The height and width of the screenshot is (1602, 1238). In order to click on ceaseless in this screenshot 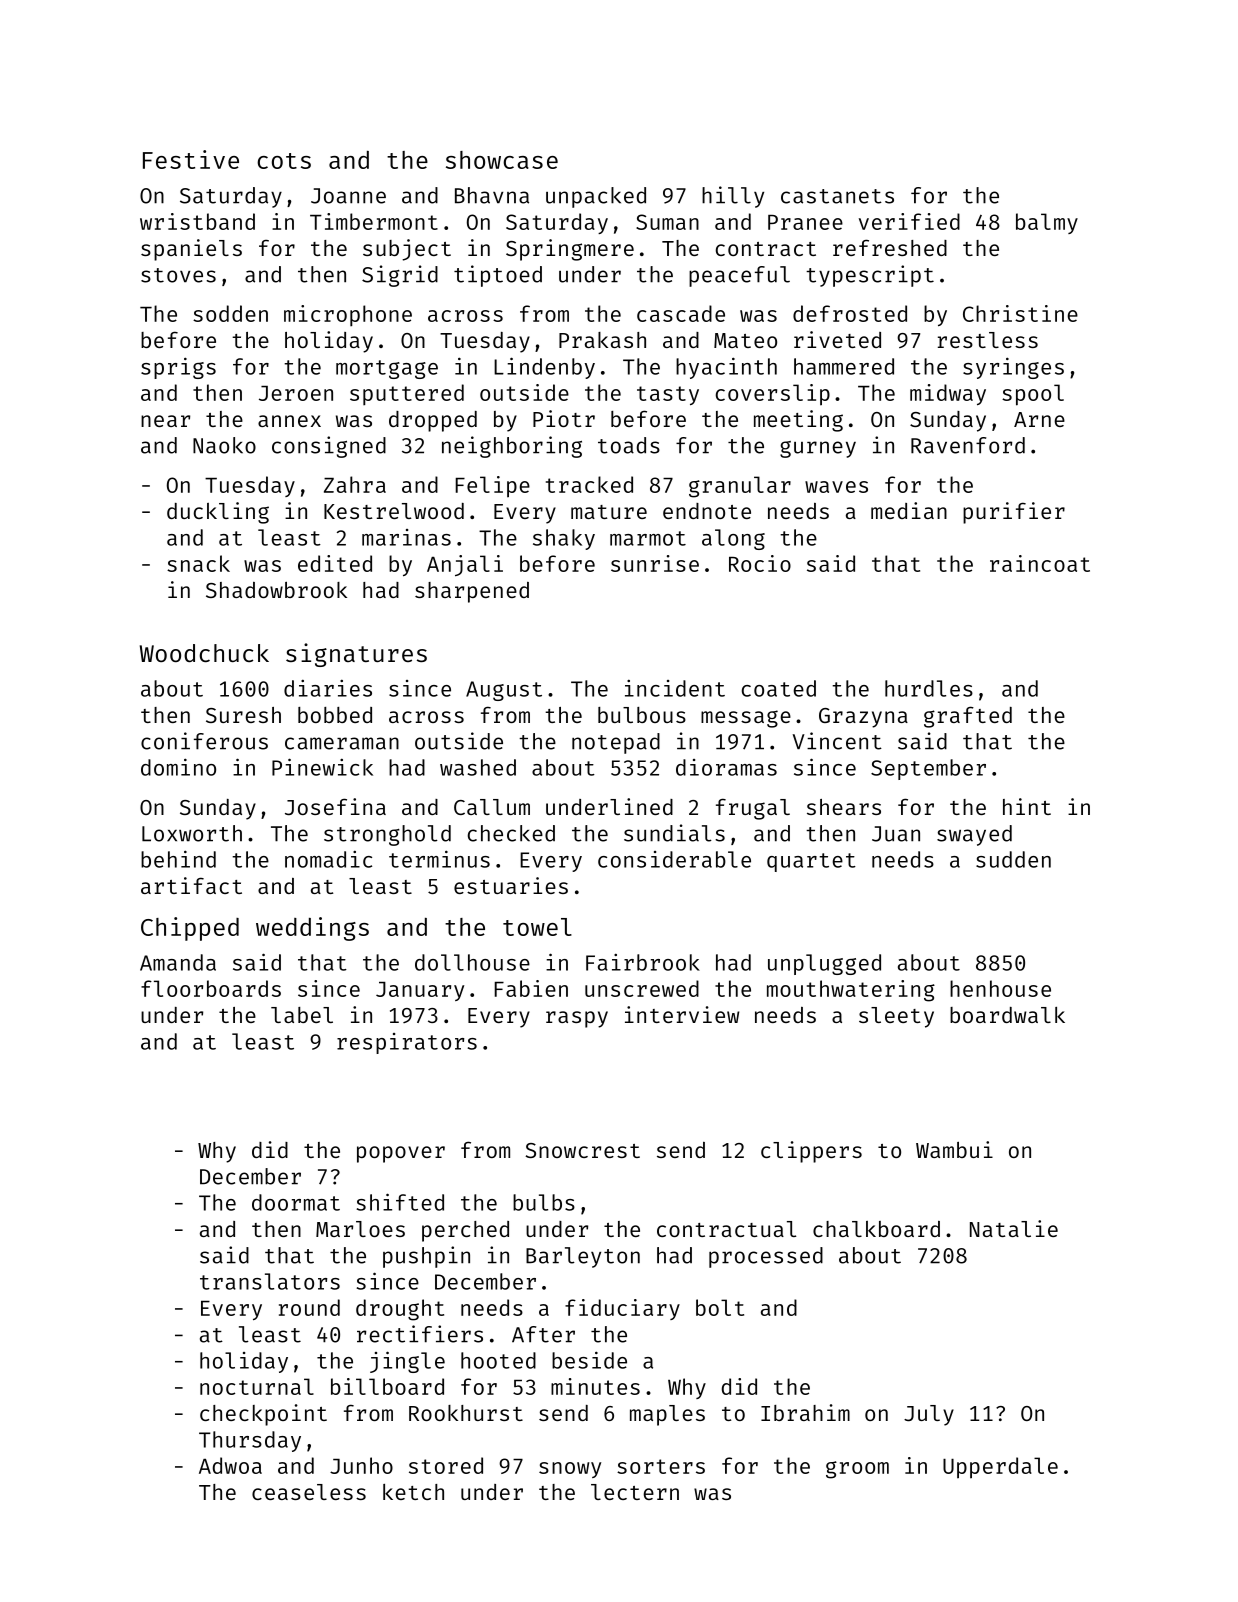, I will do `click(309, 1492)`.
